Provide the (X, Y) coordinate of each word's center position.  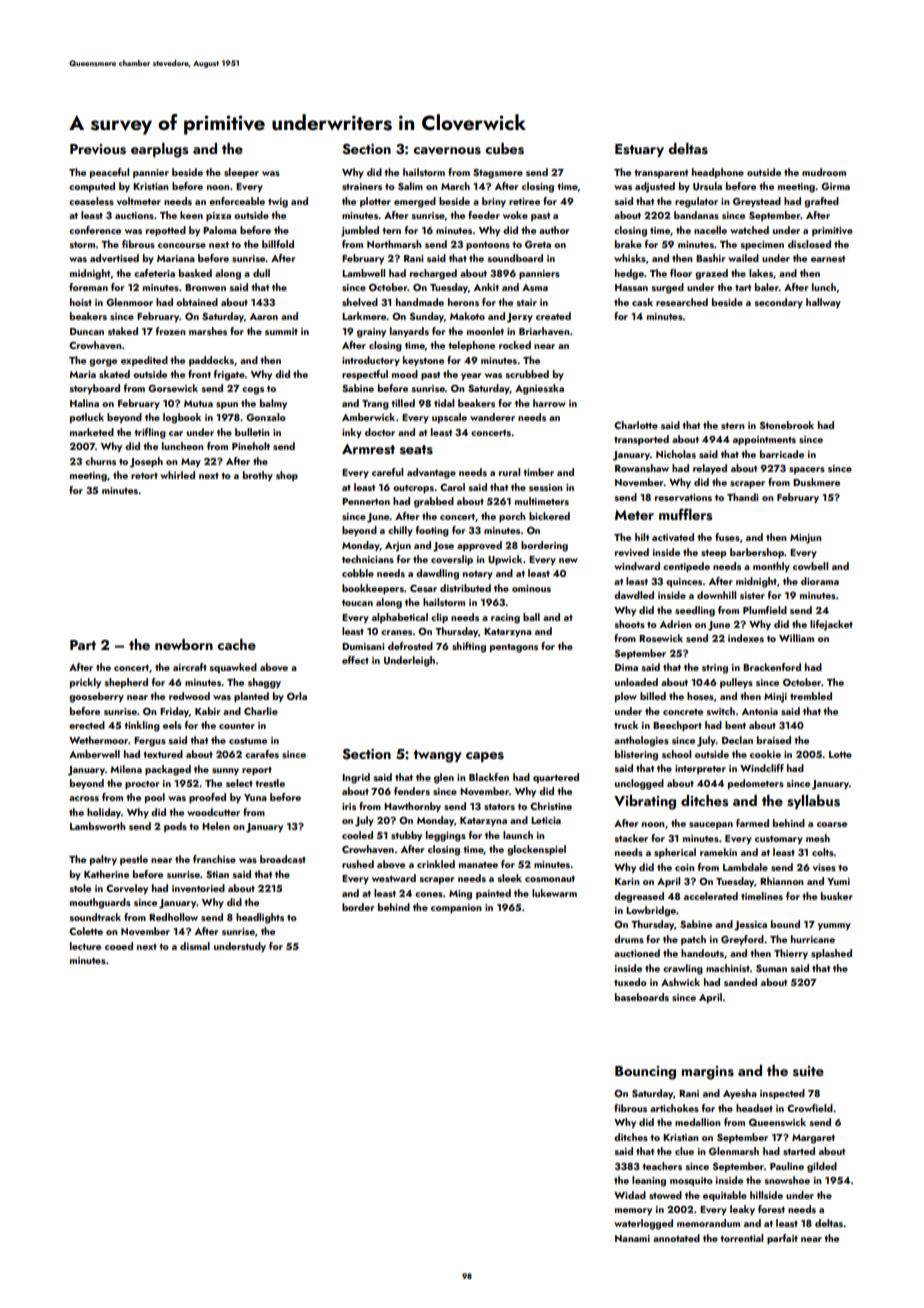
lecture (85, 946)
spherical (675, 853)
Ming (460, 895)
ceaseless (91, 201)
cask (642, 302)
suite (808, 1071)
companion (456, 908)
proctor (142, 784)
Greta (538, 244)
